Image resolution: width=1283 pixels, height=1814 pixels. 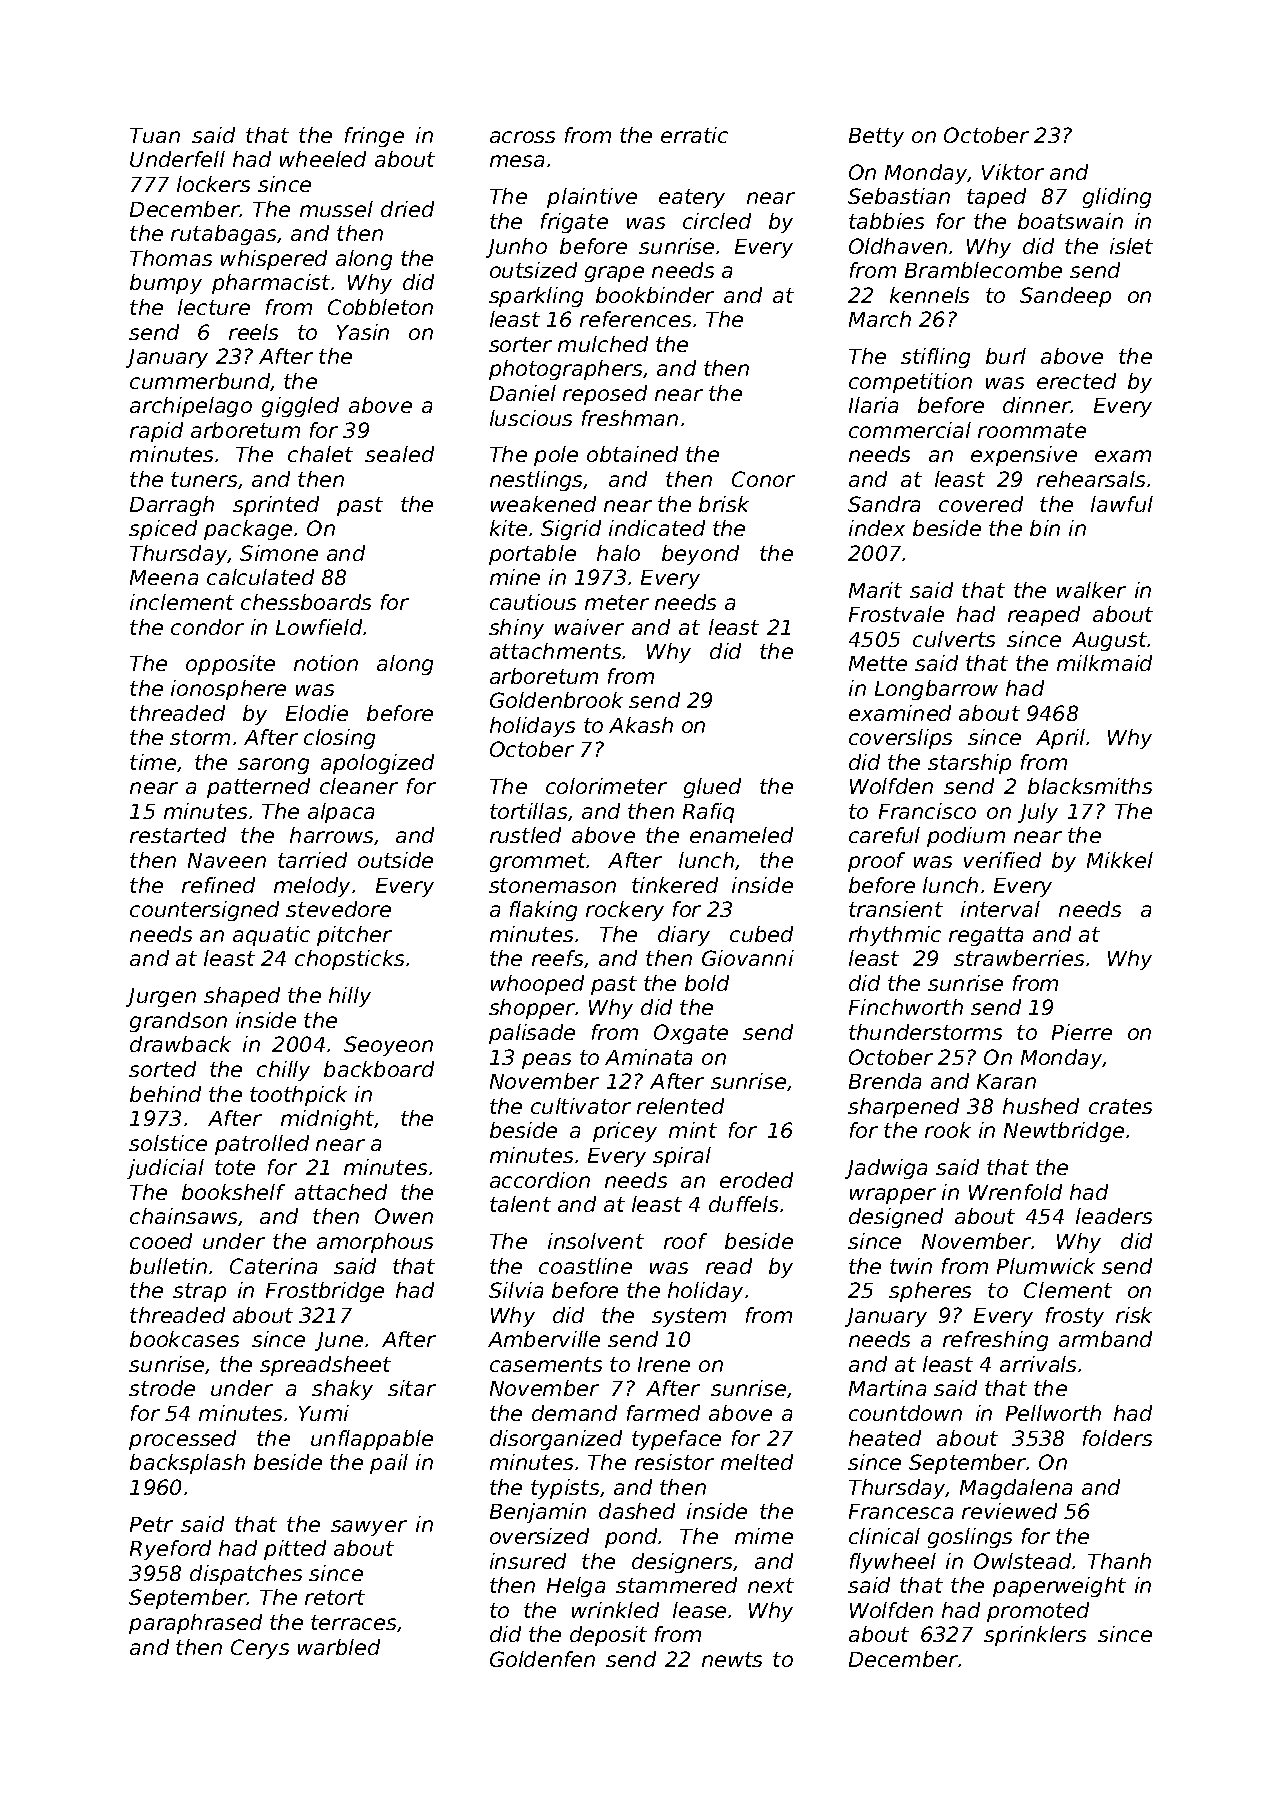 I want to click on whispered, so click(x=274, y=260).
